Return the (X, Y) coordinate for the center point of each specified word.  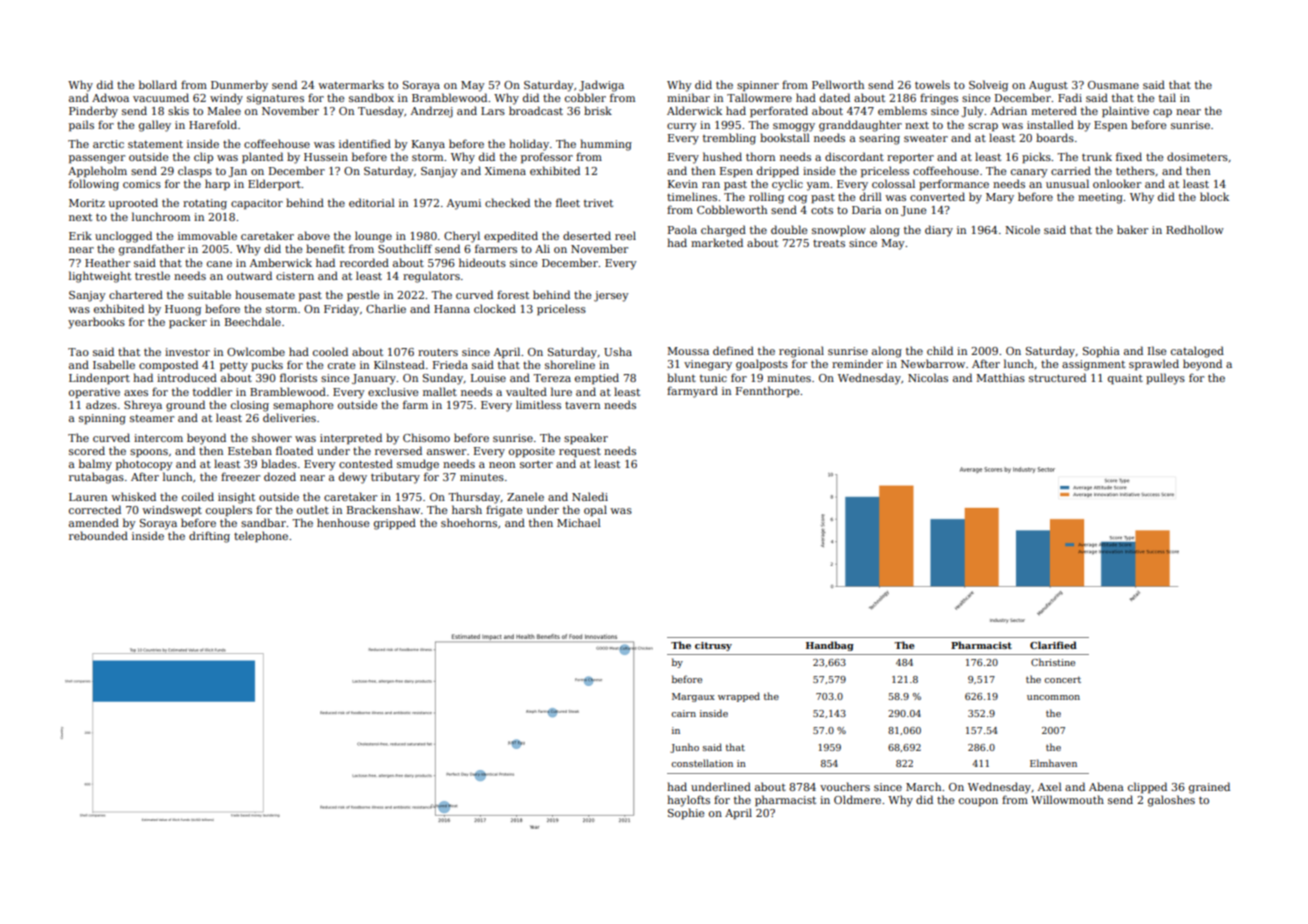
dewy (353, 478)
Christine (1053, 662)
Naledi (590, 496)
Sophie (686, 813)
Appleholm (97, 171)
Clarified (1053, 645)
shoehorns (469, 522)
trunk (1097, 156)
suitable (209, 294)
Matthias (1000, 377)
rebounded (98, 535)
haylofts (688, 801)
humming (606, 145)
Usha (618, 351)
